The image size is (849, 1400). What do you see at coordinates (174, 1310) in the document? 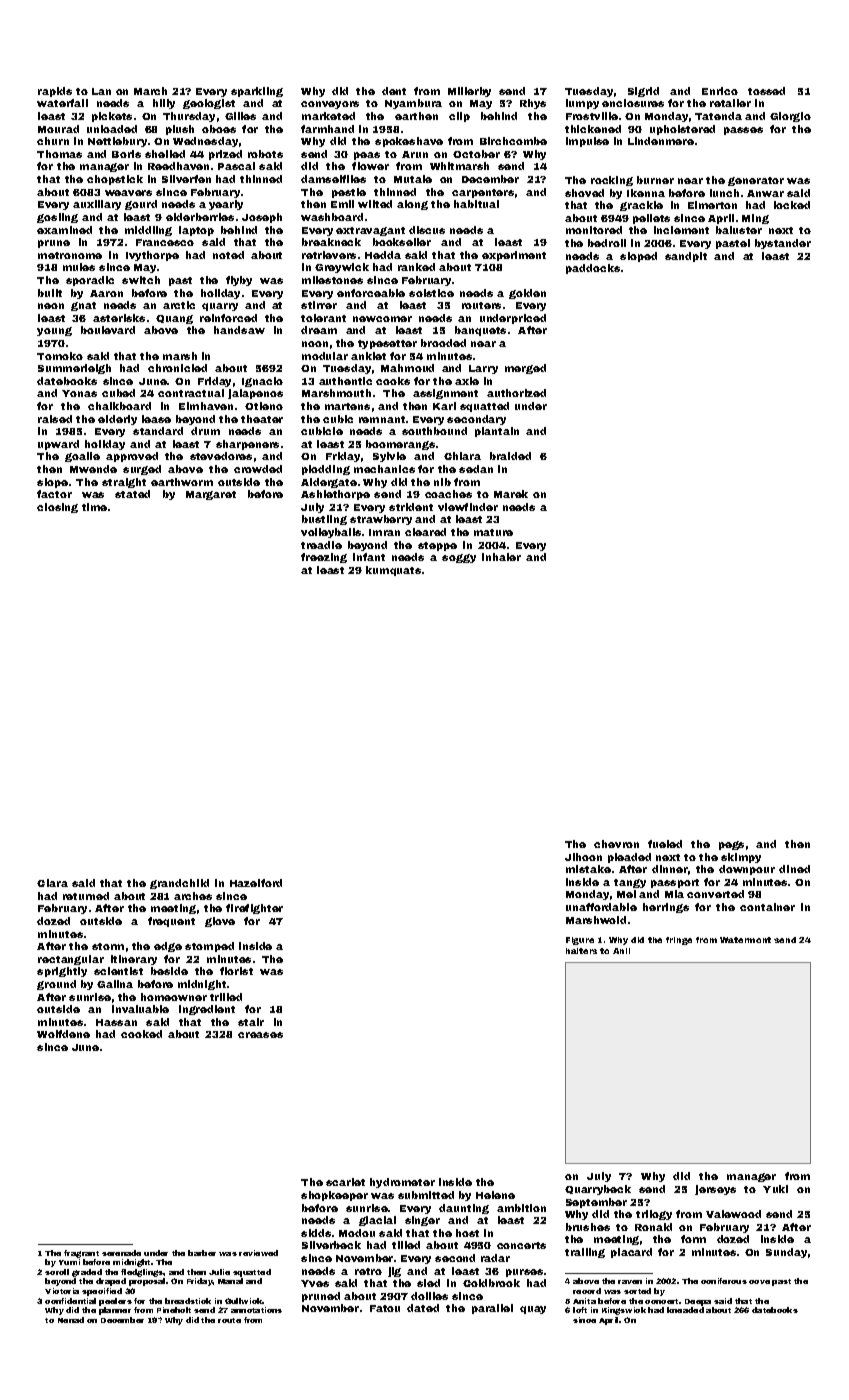
I see `Pineholt` at bounding box center [174, 1310].
